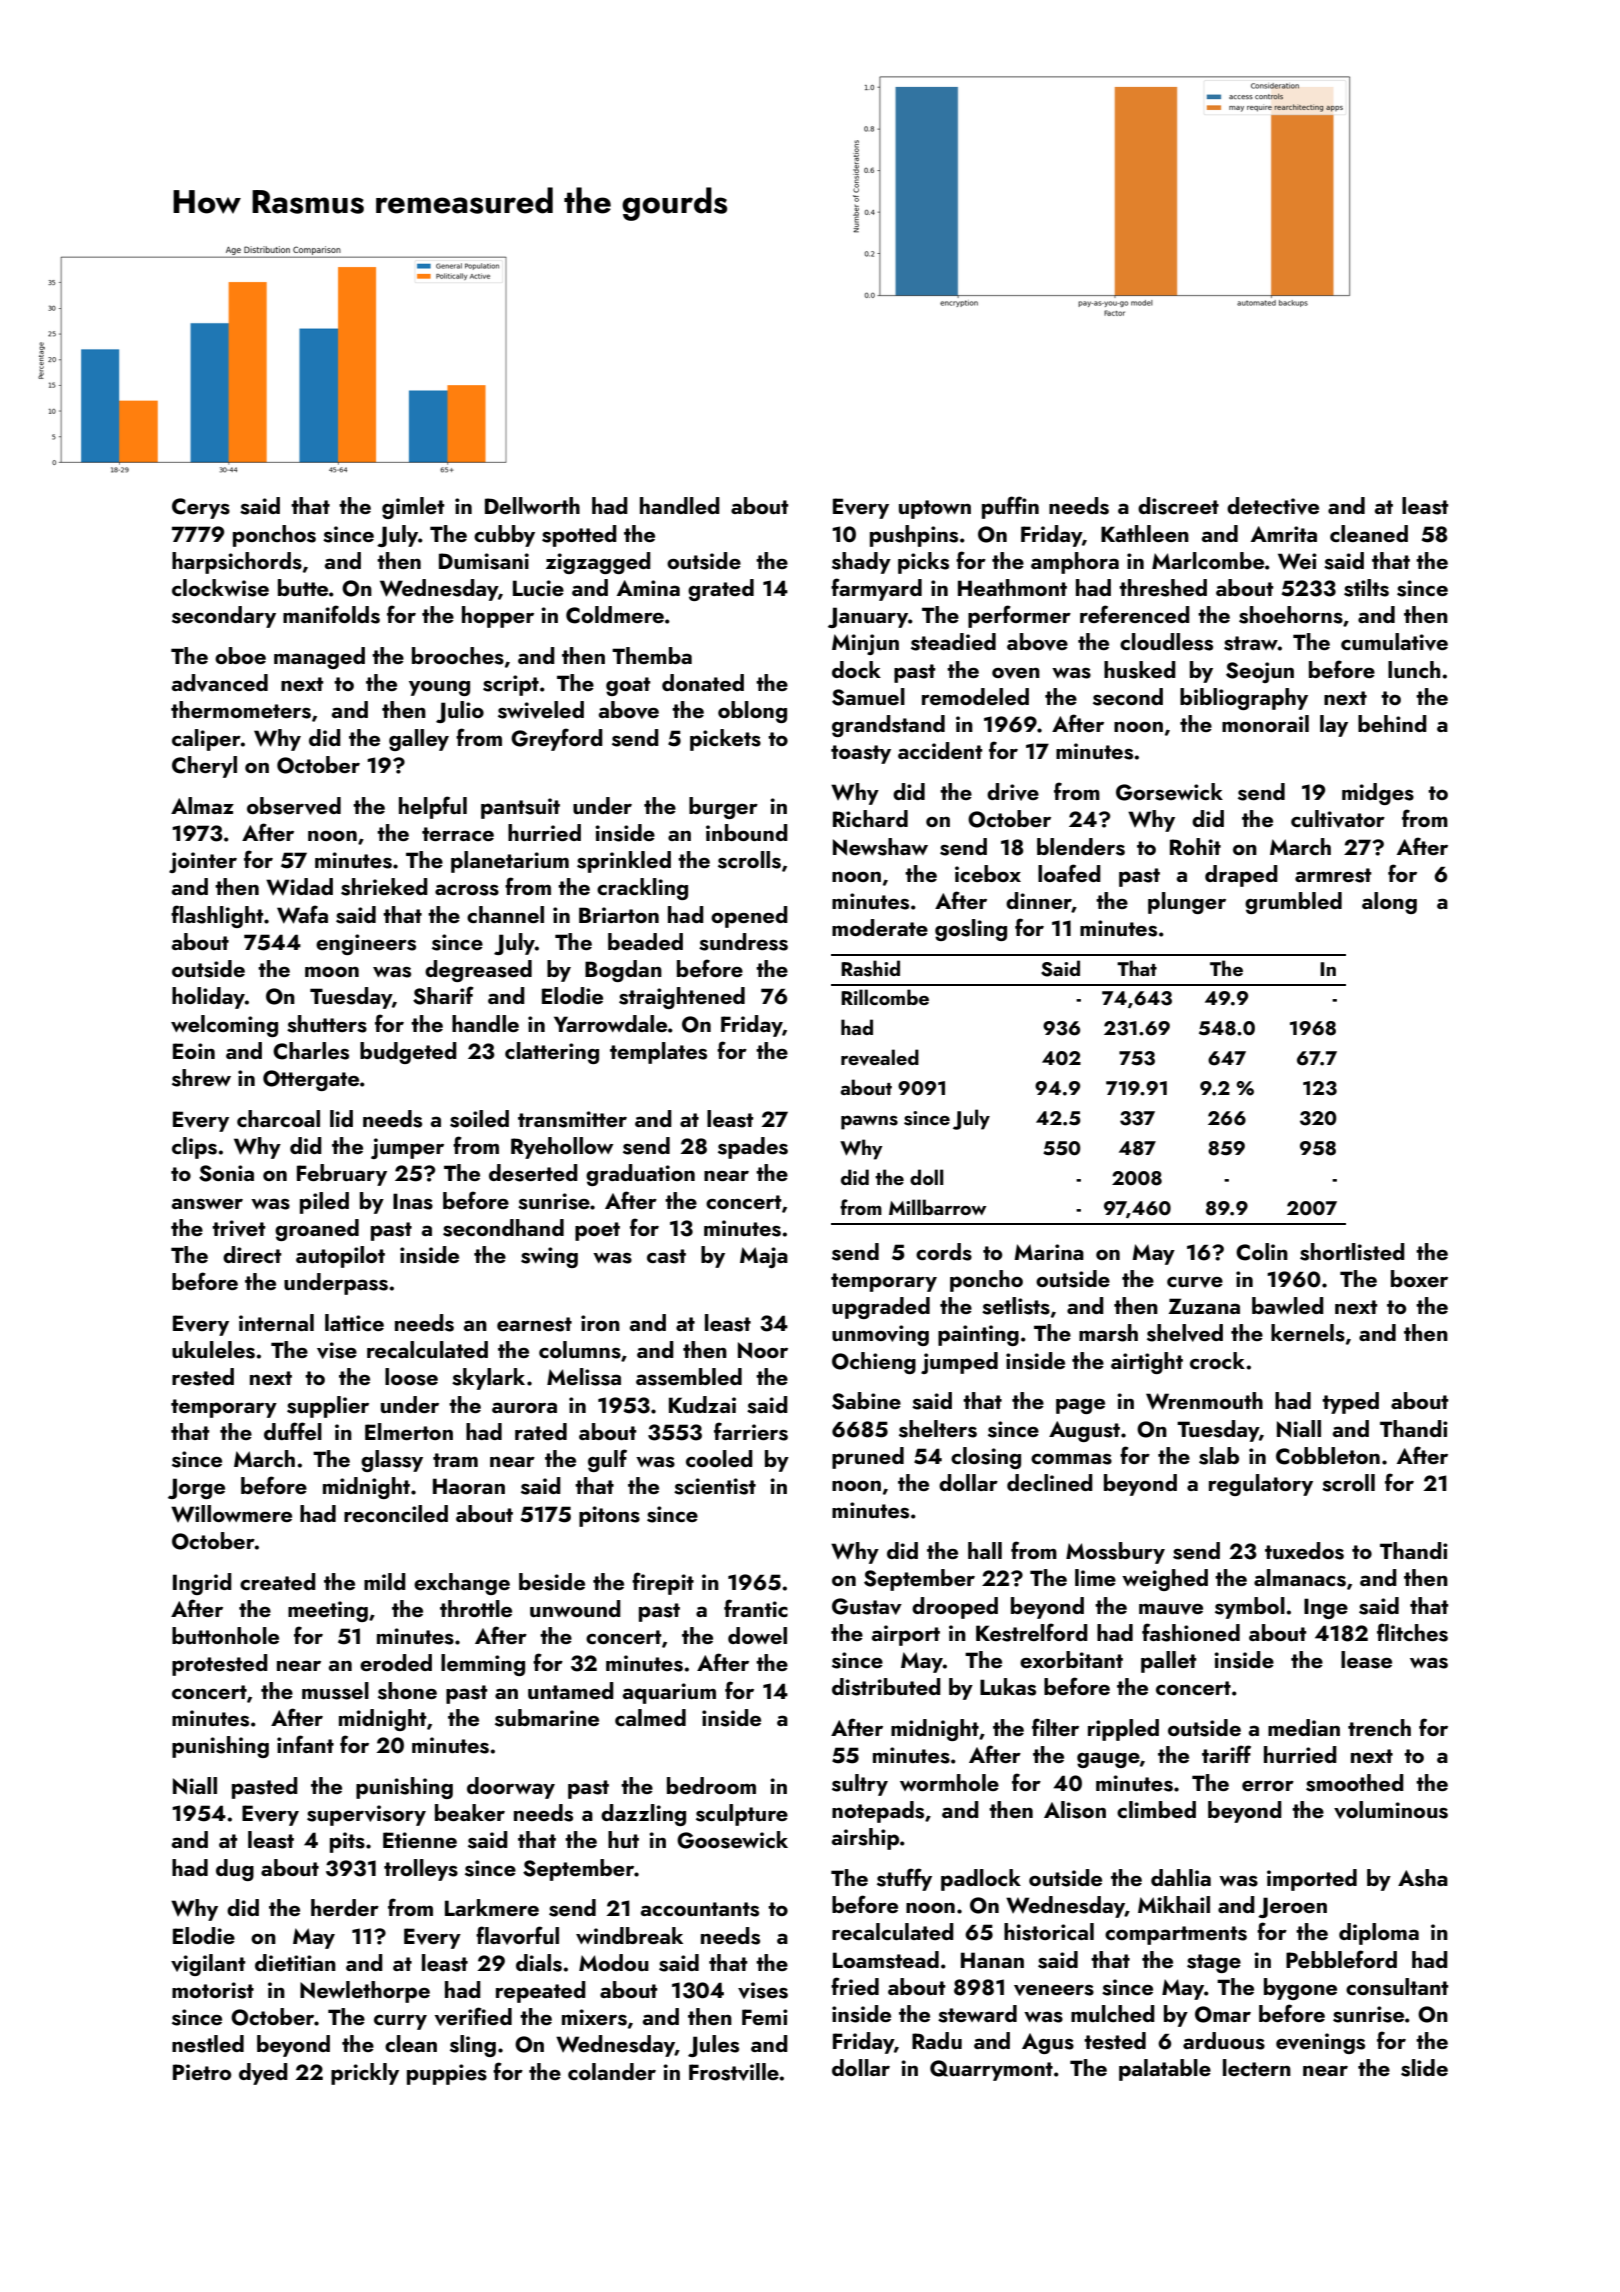 Image resolution: width=1620 pixels, height=2292 pixels. Describe the element at coordinates (483, 1665) in the screenshot. I see `lemming` at that location.
